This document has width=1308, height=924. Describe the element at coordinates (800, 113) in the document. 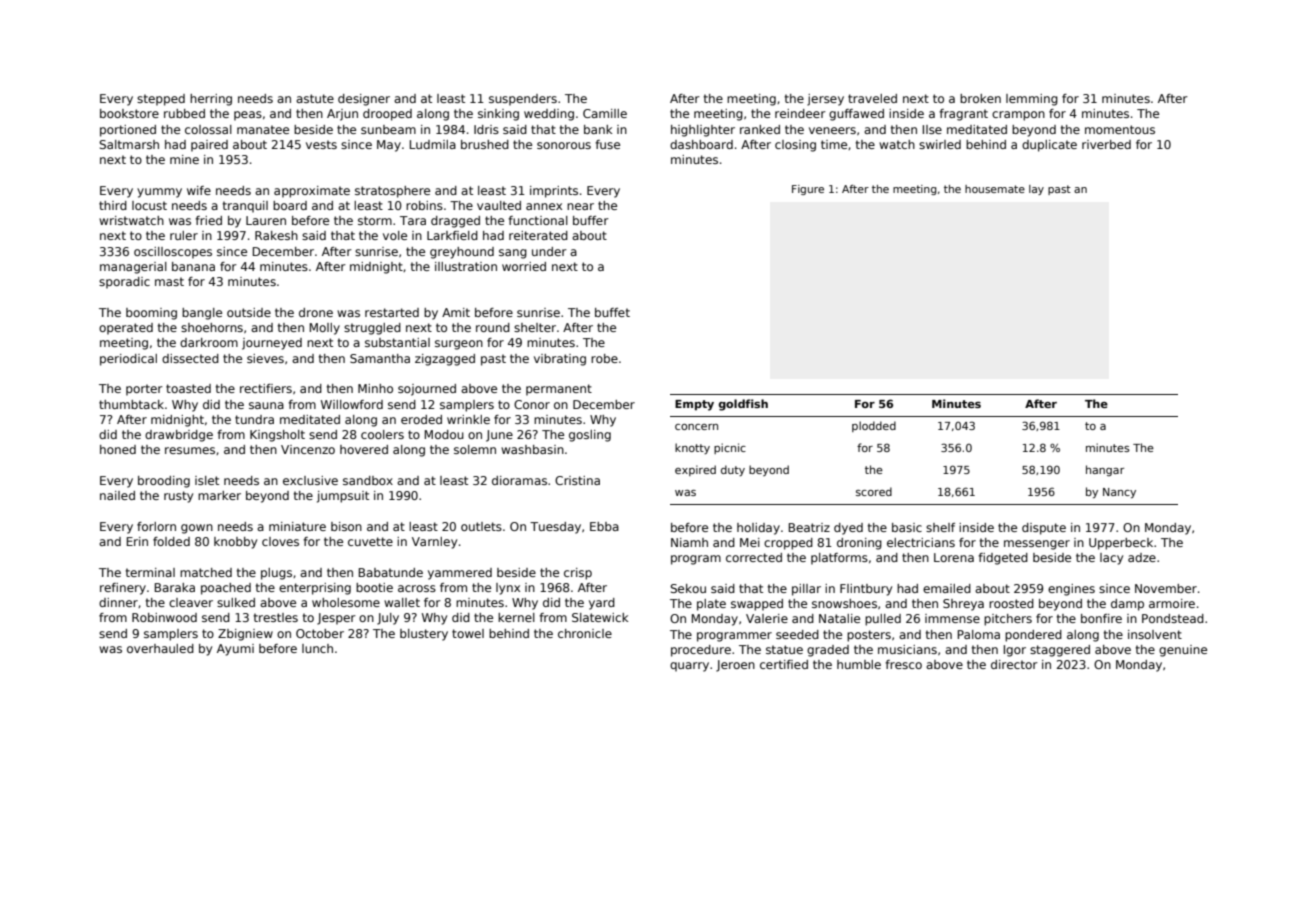

I see `reindeer` at that location.
